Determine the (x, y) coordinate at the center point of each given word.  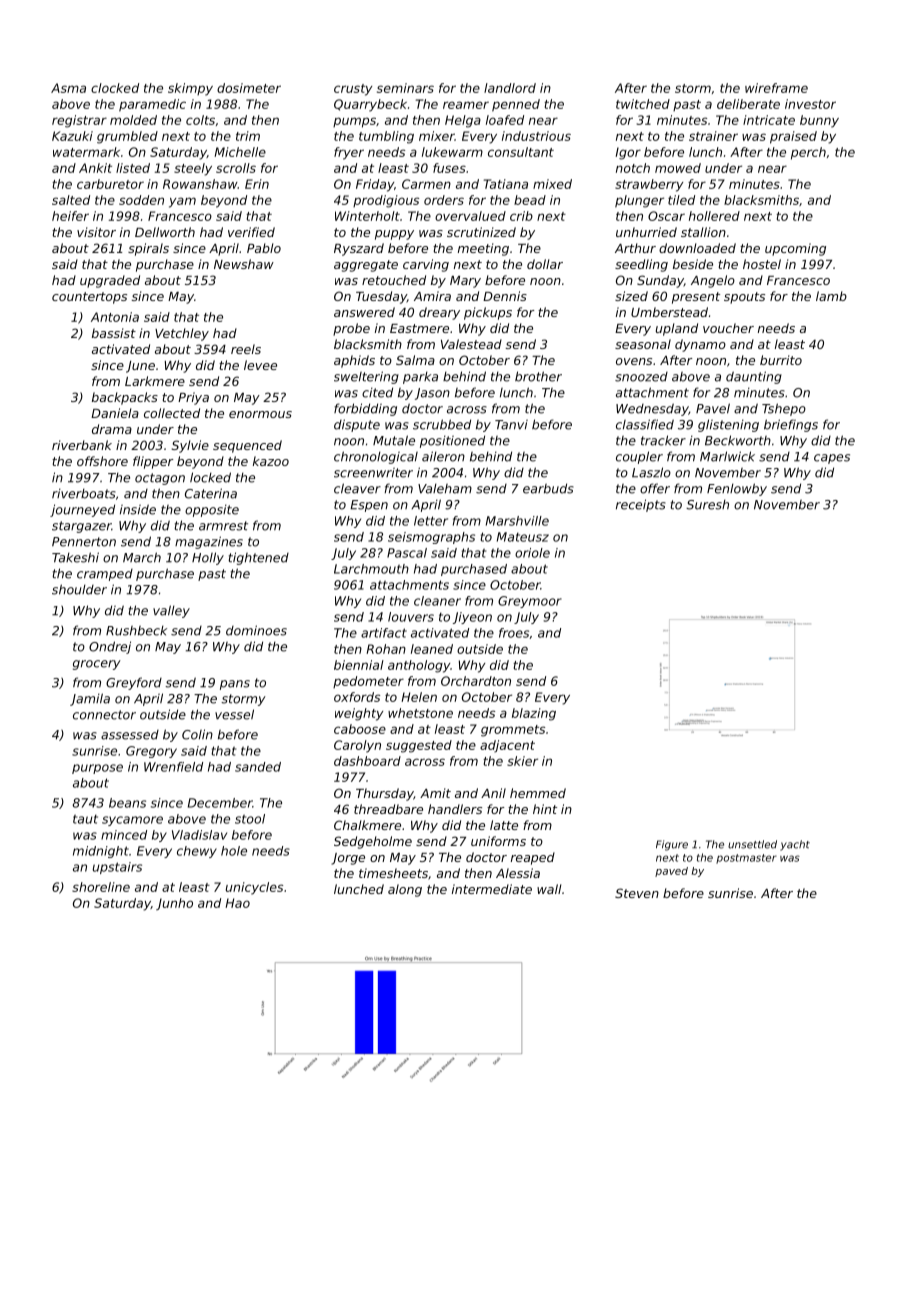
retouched (394, 280)
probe (351, 329)
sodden (141, 200)
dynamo (700, 345)
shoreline (101, 887)
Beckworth (738, 440)
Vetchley (182, 334)
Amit (435, 793)
